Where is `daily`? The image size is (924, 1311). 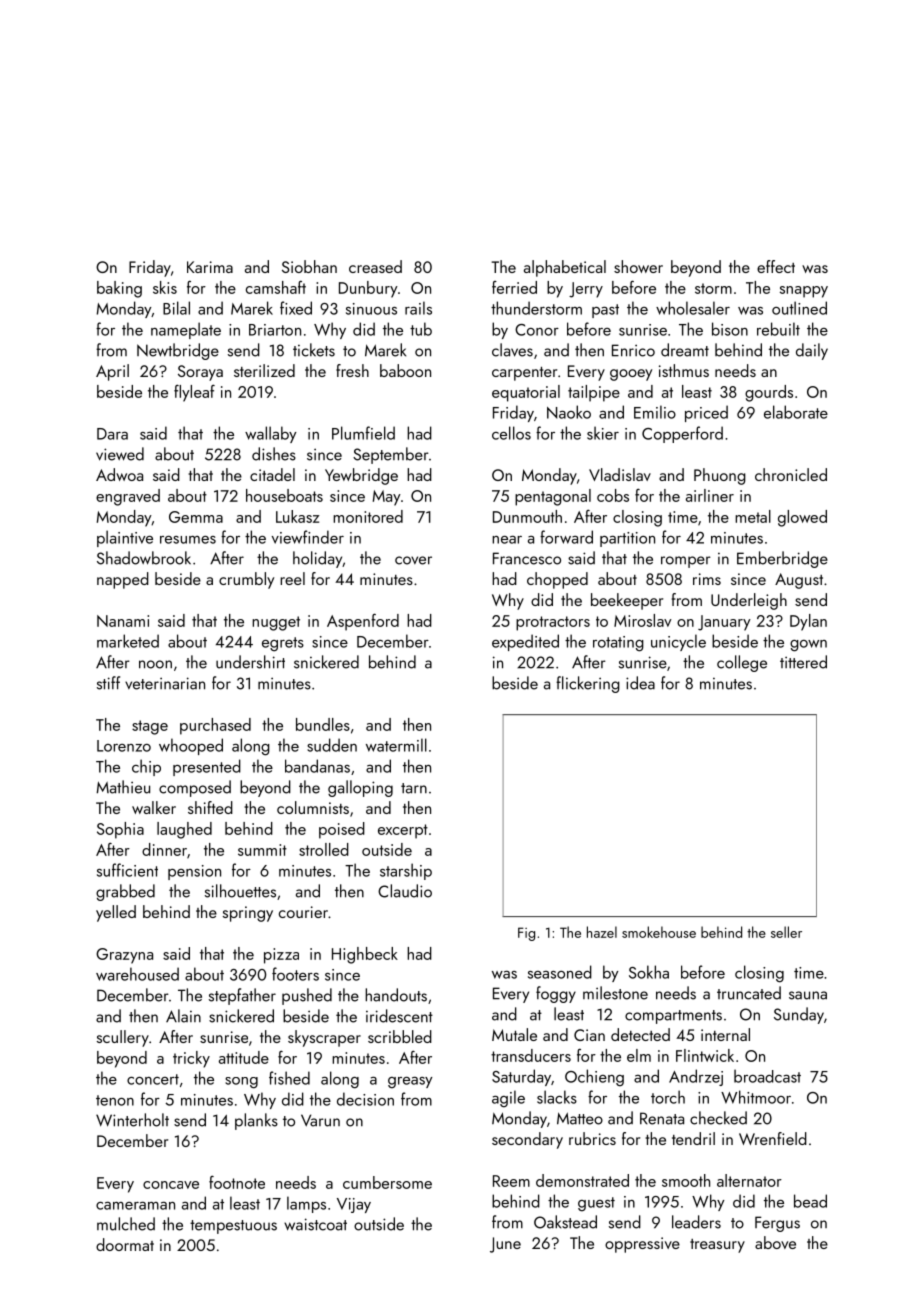
daily is located at coordinates (812, 351).
